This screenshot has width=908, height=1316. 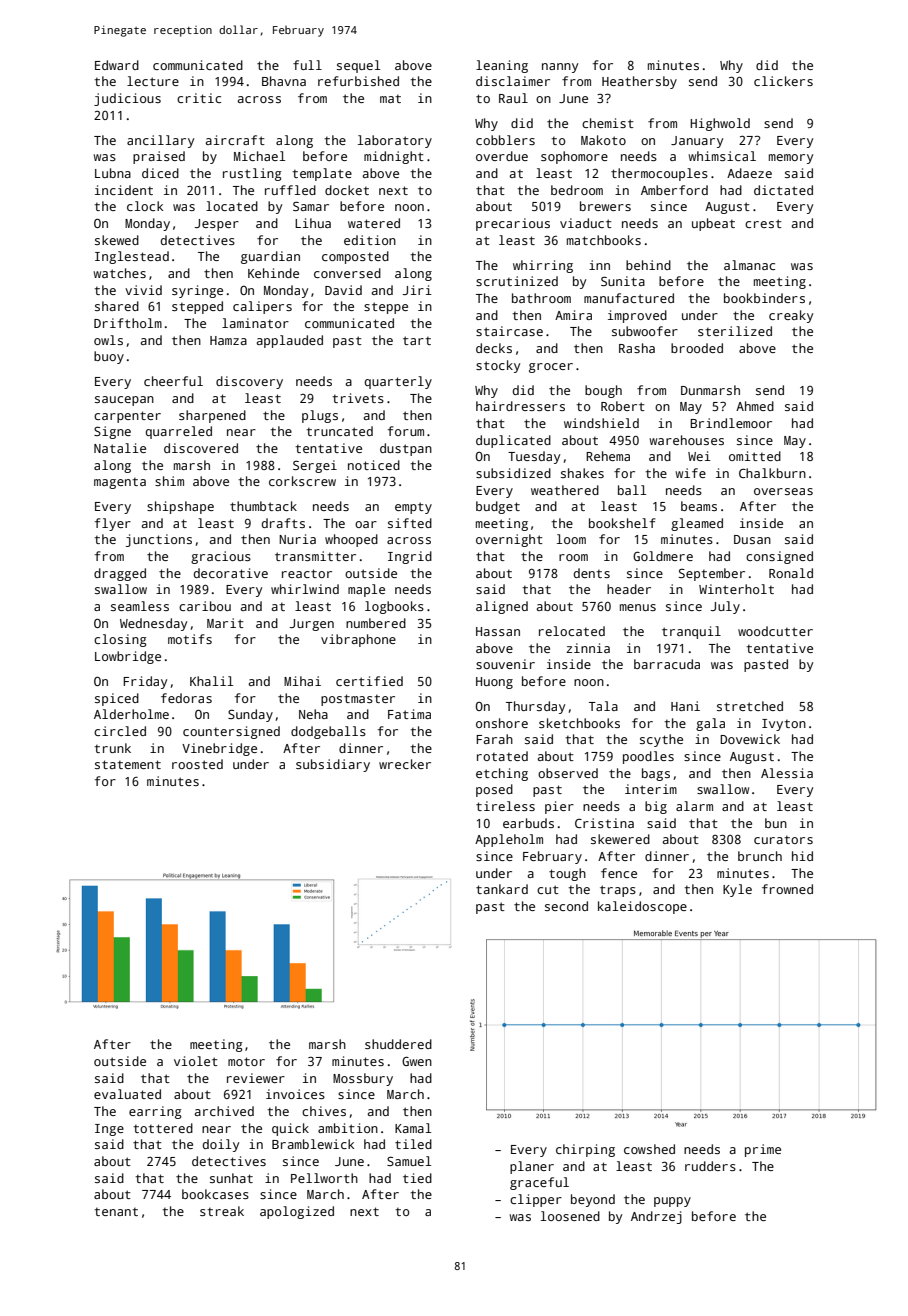 I want to click on thermocouples, so click(x=659, y=174).
